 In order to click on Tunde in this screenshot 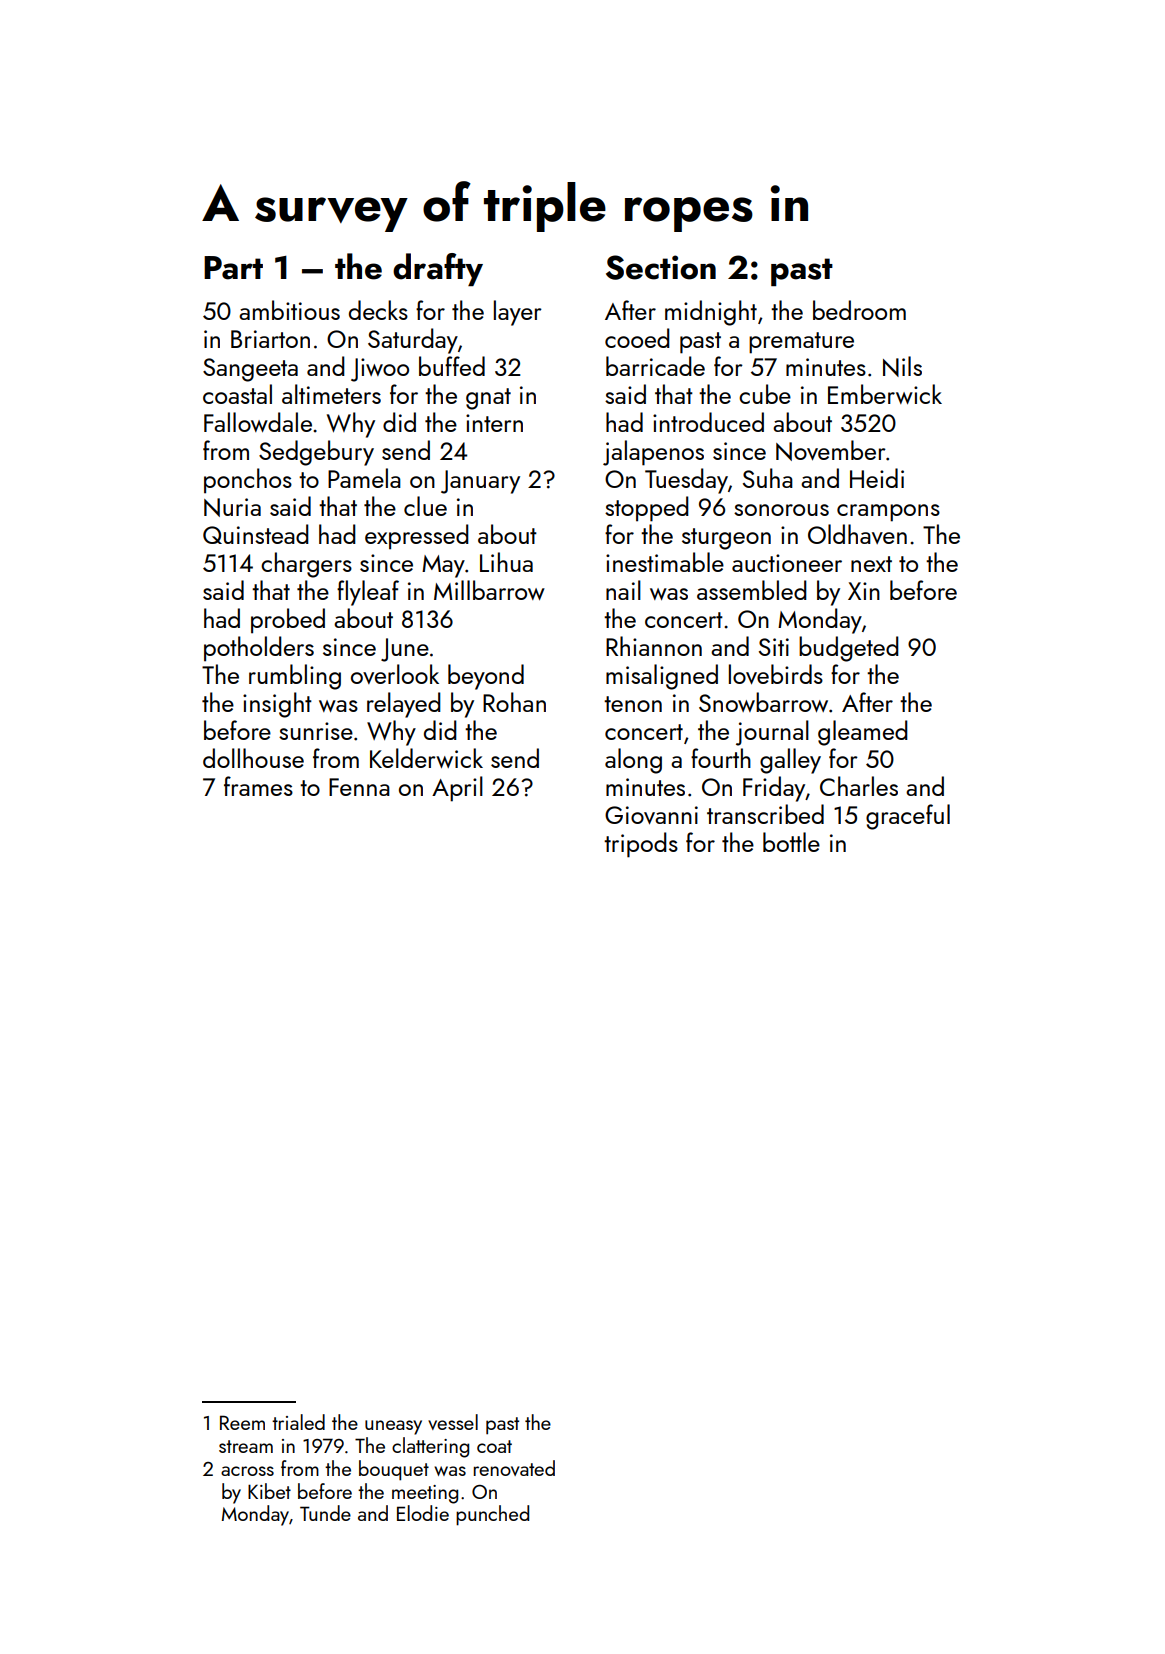, I will do `click(325, 1513)`.
